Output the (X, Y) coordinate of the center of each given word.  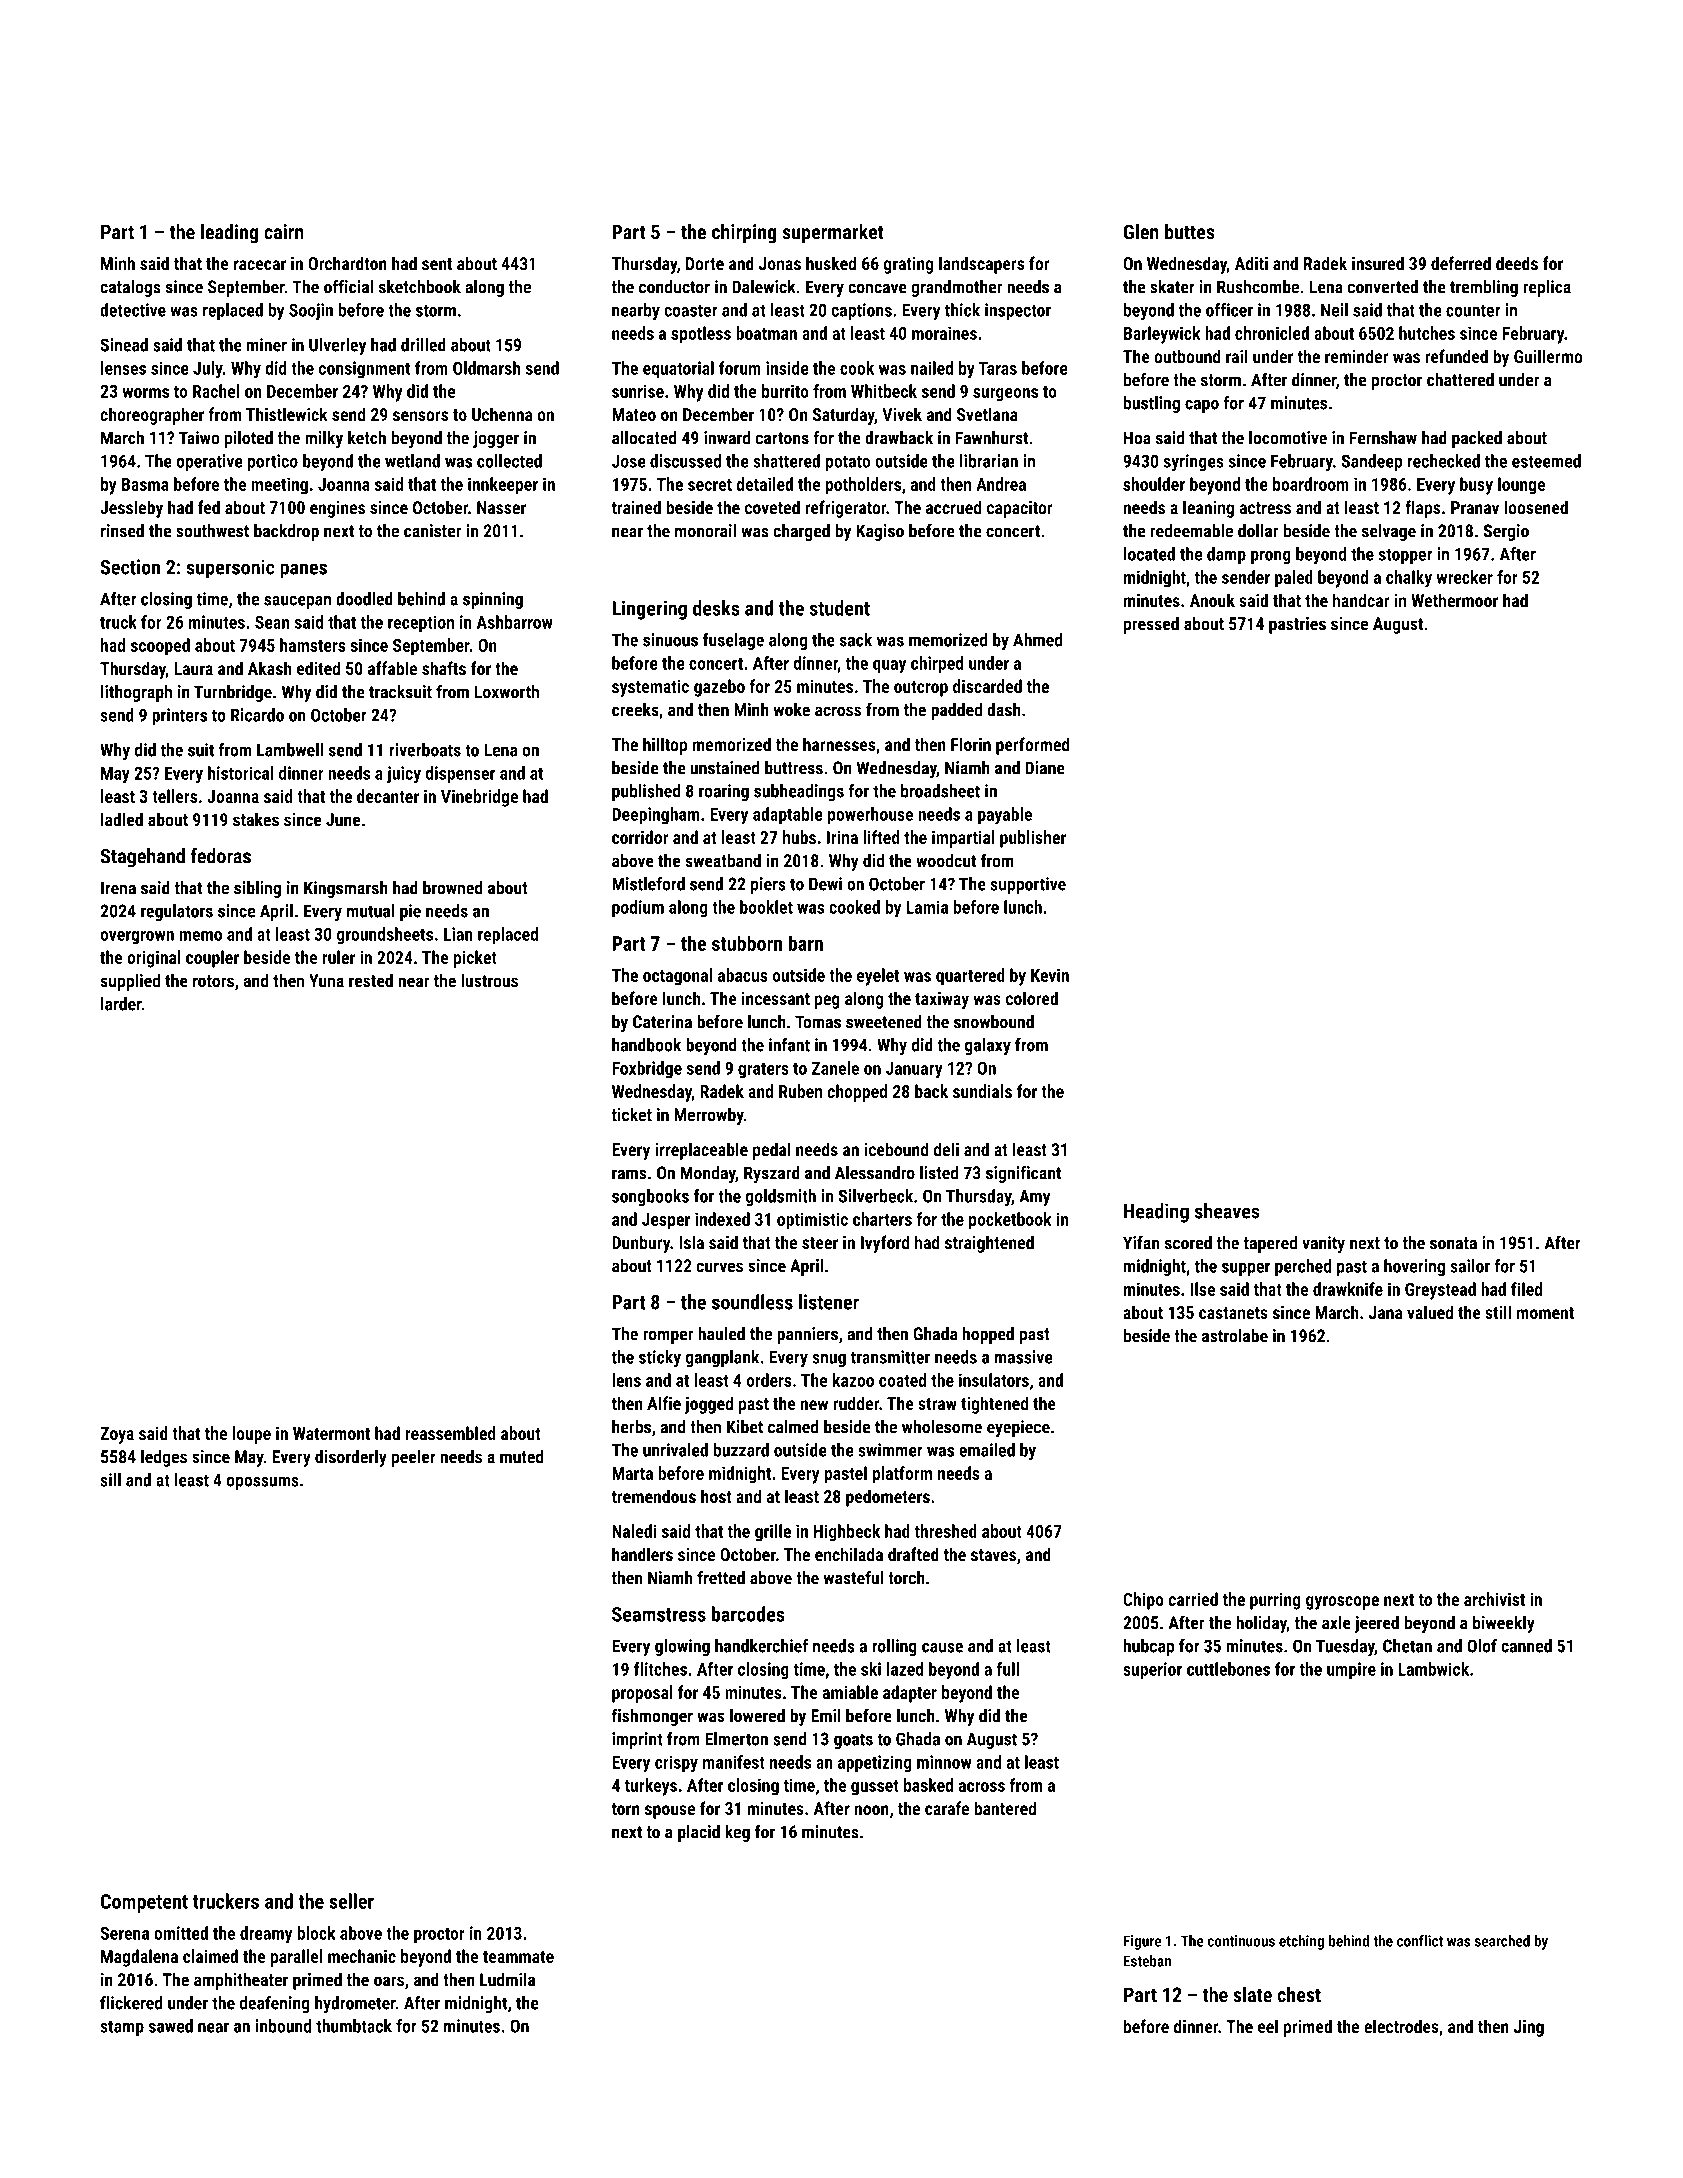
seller (351, 1901)
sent (437, 264)
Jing (1529, 2028)
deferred (1461, 263)
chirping (744, 234)
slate (1252, 1994)
